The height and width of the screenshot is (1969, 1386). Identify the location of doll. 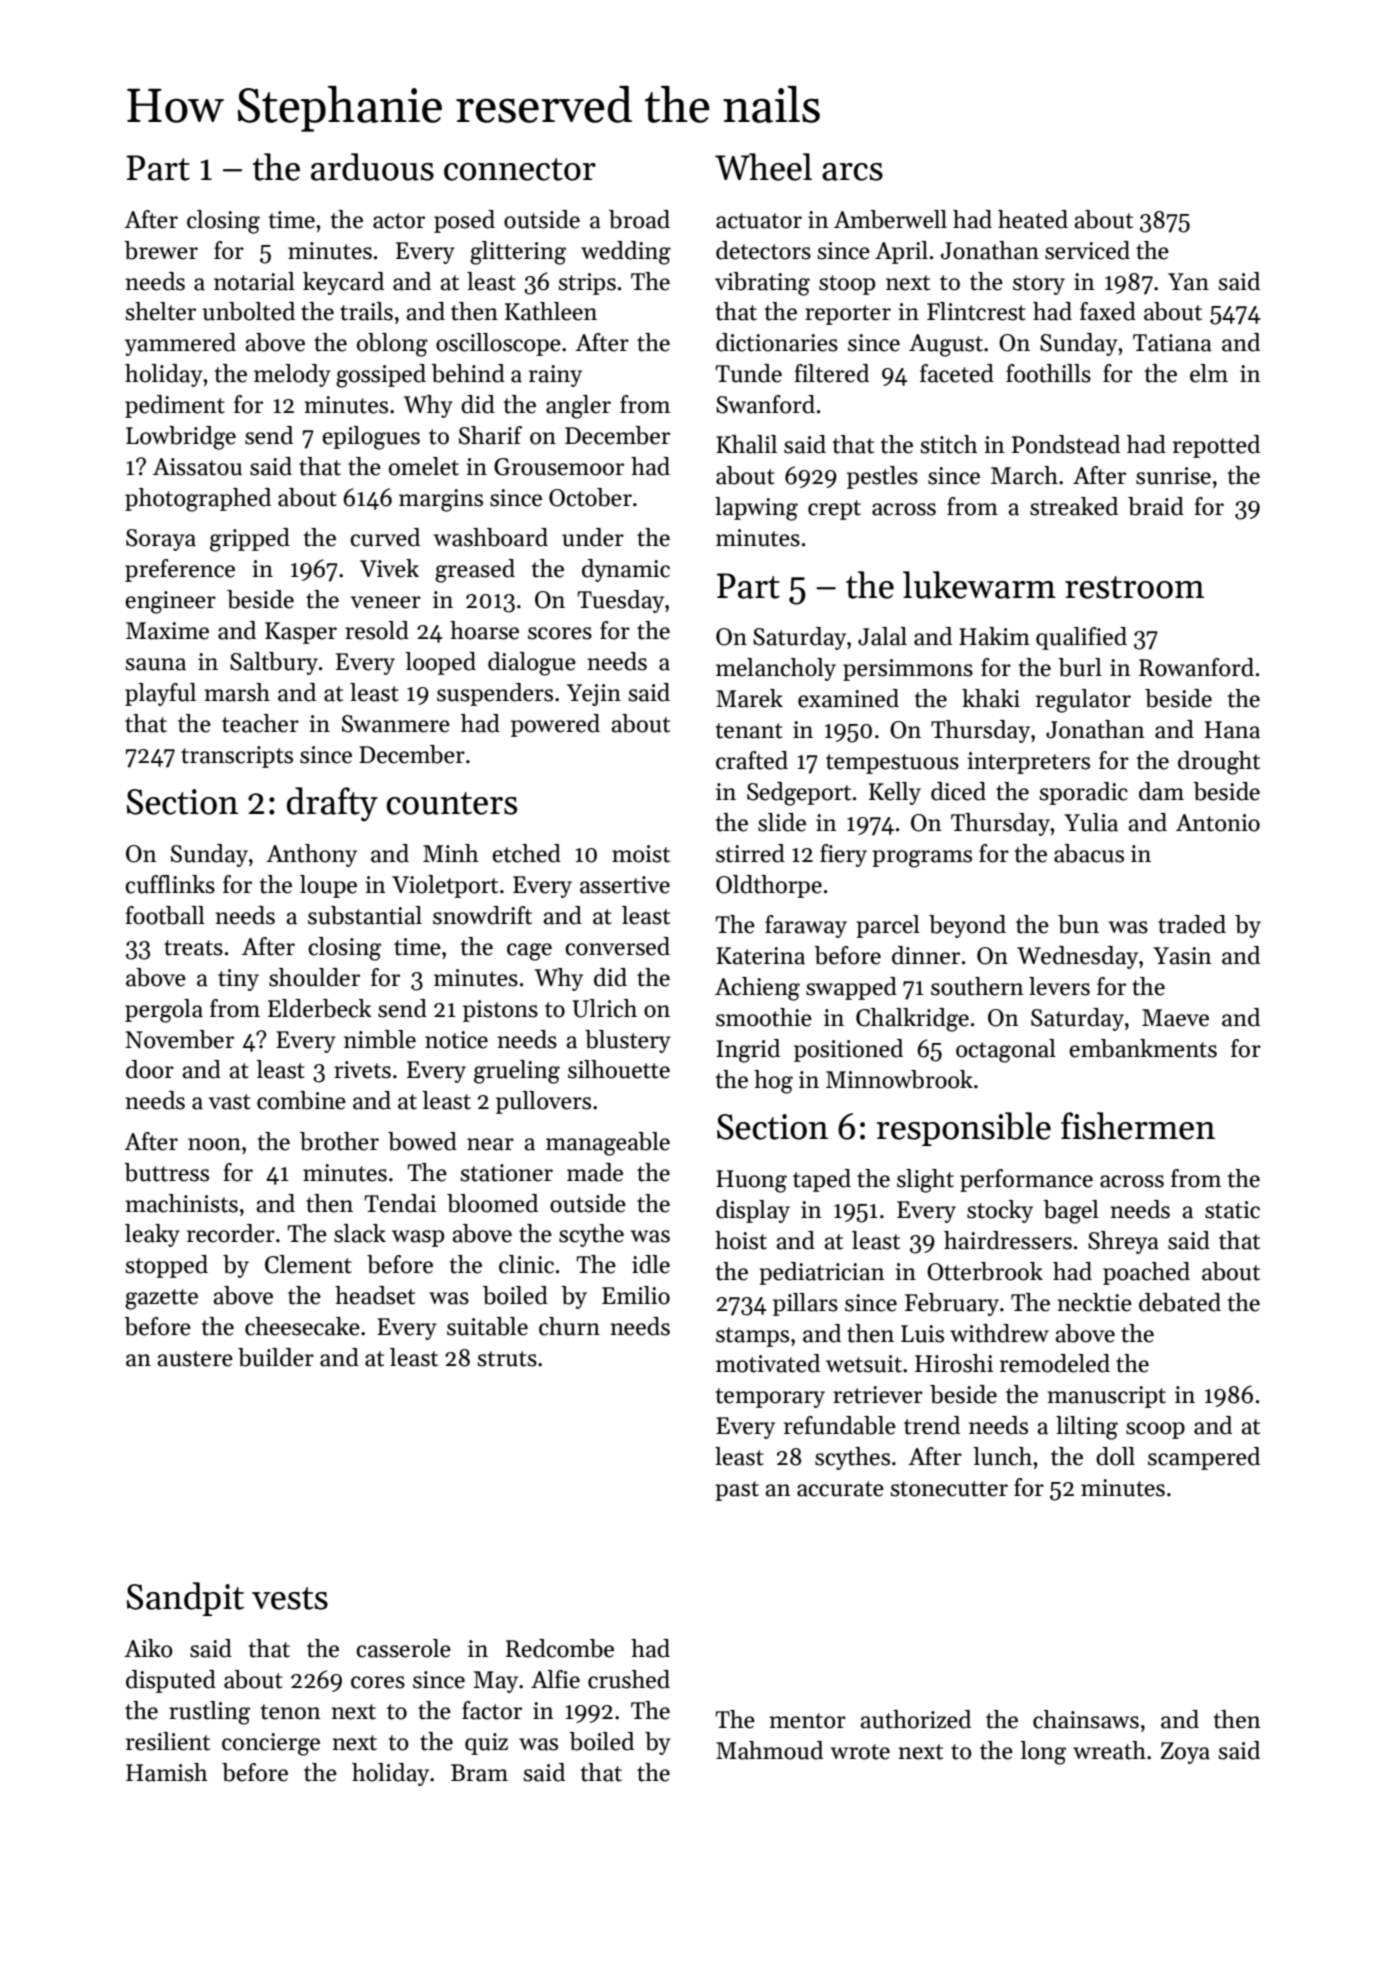
(1115, 1456).
